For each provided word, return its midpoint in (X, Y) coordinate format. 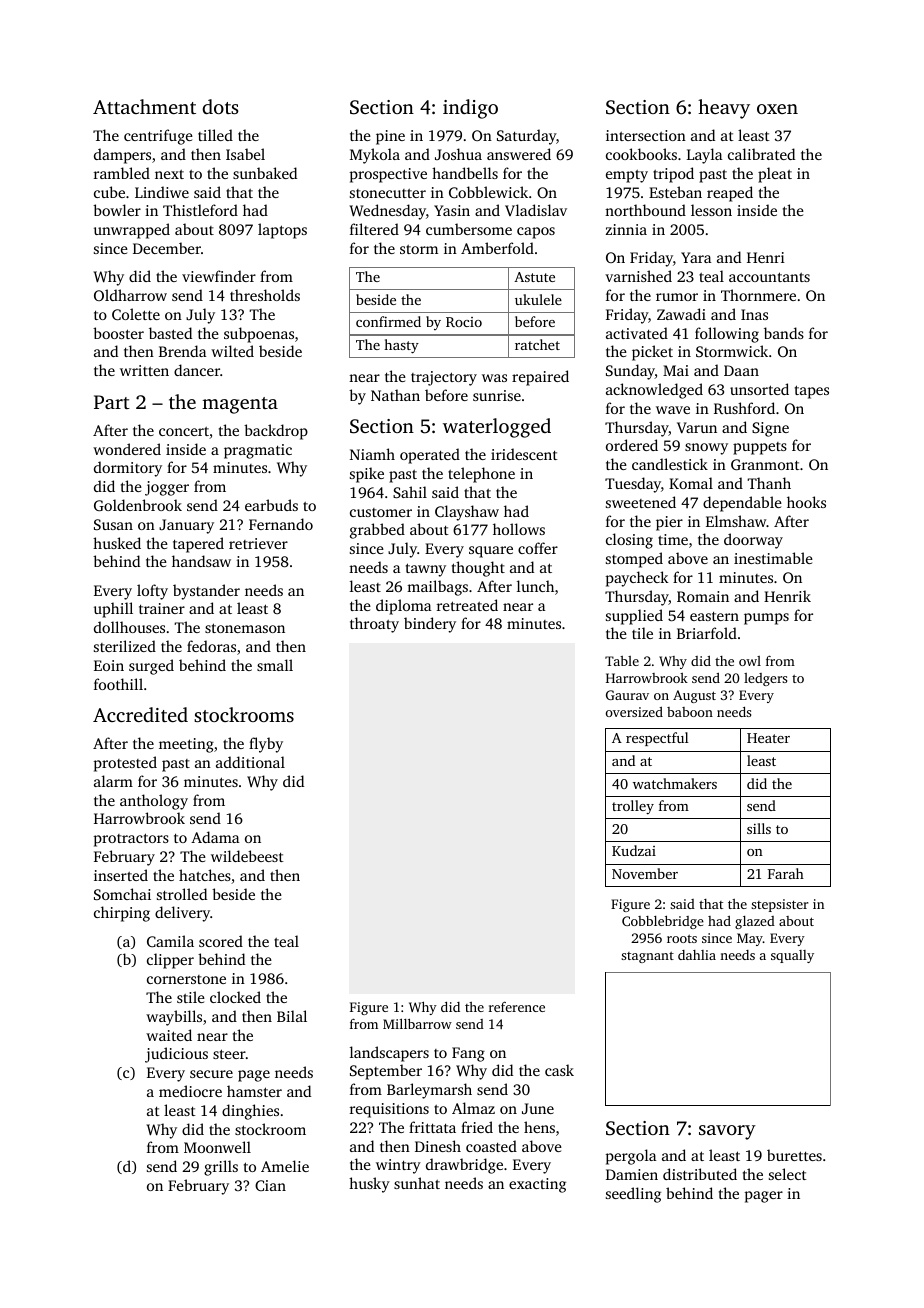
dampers (122, 156)
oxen (777, 109)
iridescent (524, 454)
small (275, 665)
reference (517, 1006)
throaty (374, 625)
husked (117, 543)
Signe (770, 429)
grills (221, 1168)
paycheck (637, 579)
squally (792, 956)
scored (221, 941)
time (673, 539)
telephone (481, 475)
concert (184, 431)
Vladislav (536, 210)
